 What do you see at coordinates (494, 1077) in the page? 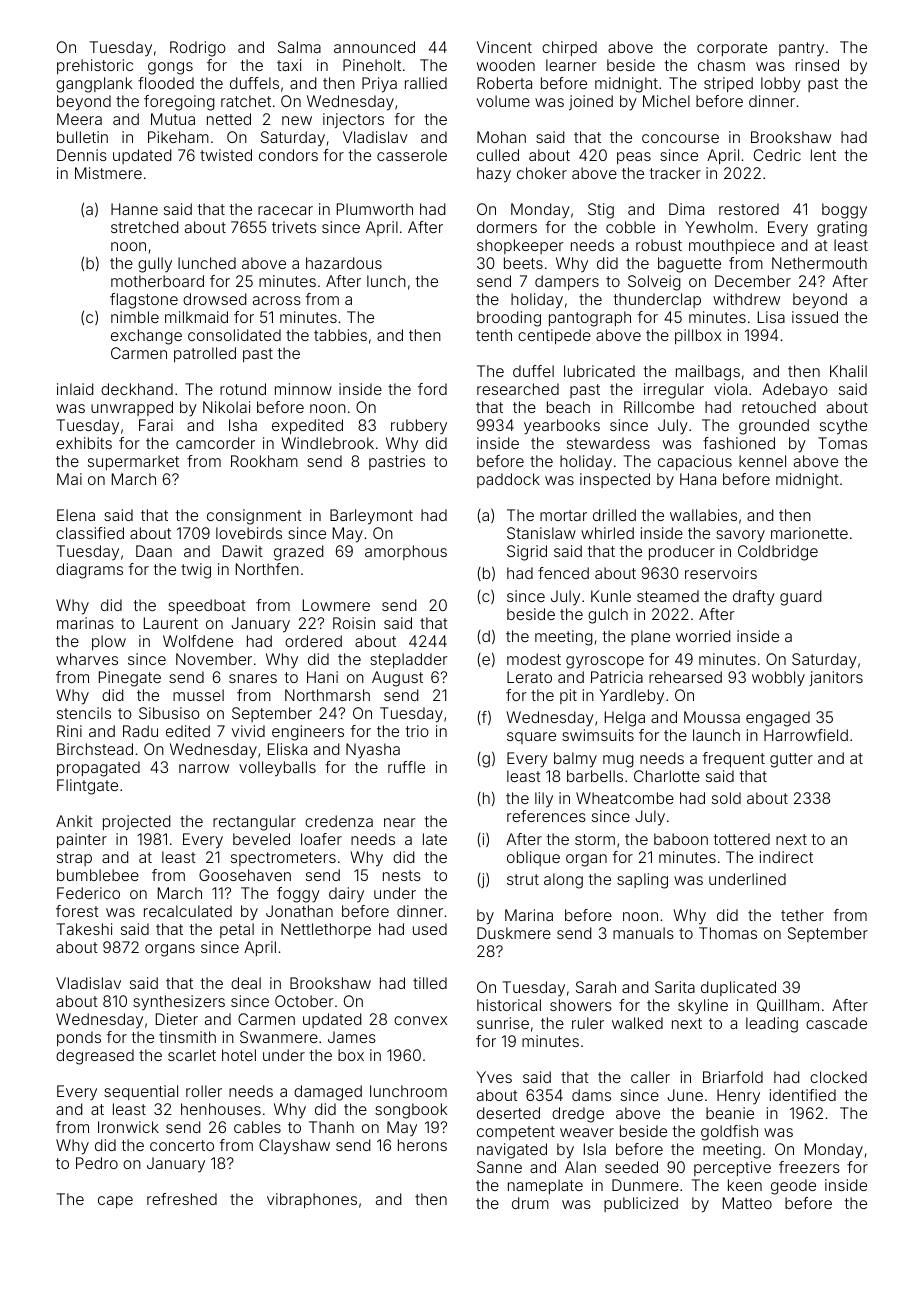
I see `Yves` at bounding box center [494, 1077].
